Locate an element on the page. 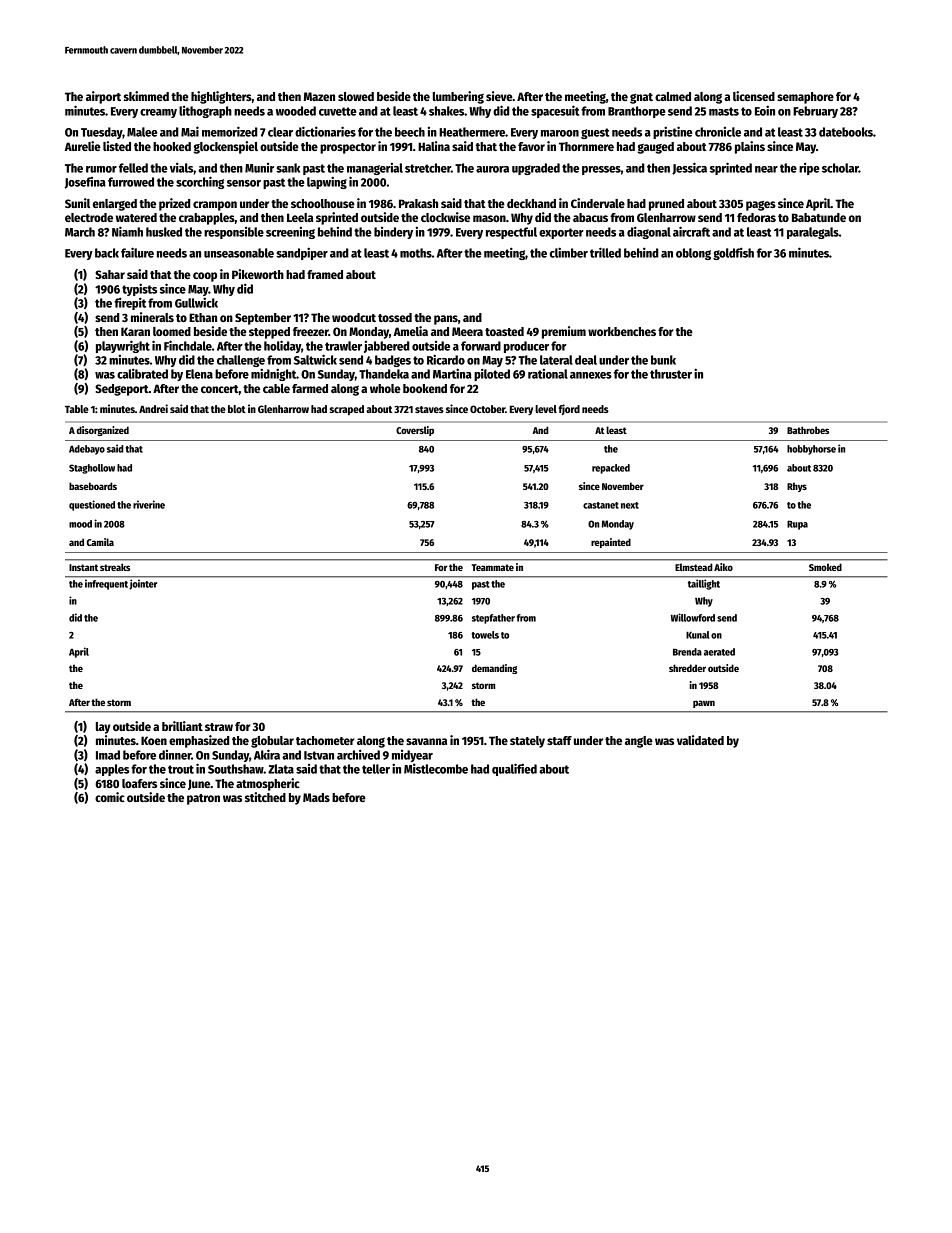  October is located at coordinates (487, 409).
